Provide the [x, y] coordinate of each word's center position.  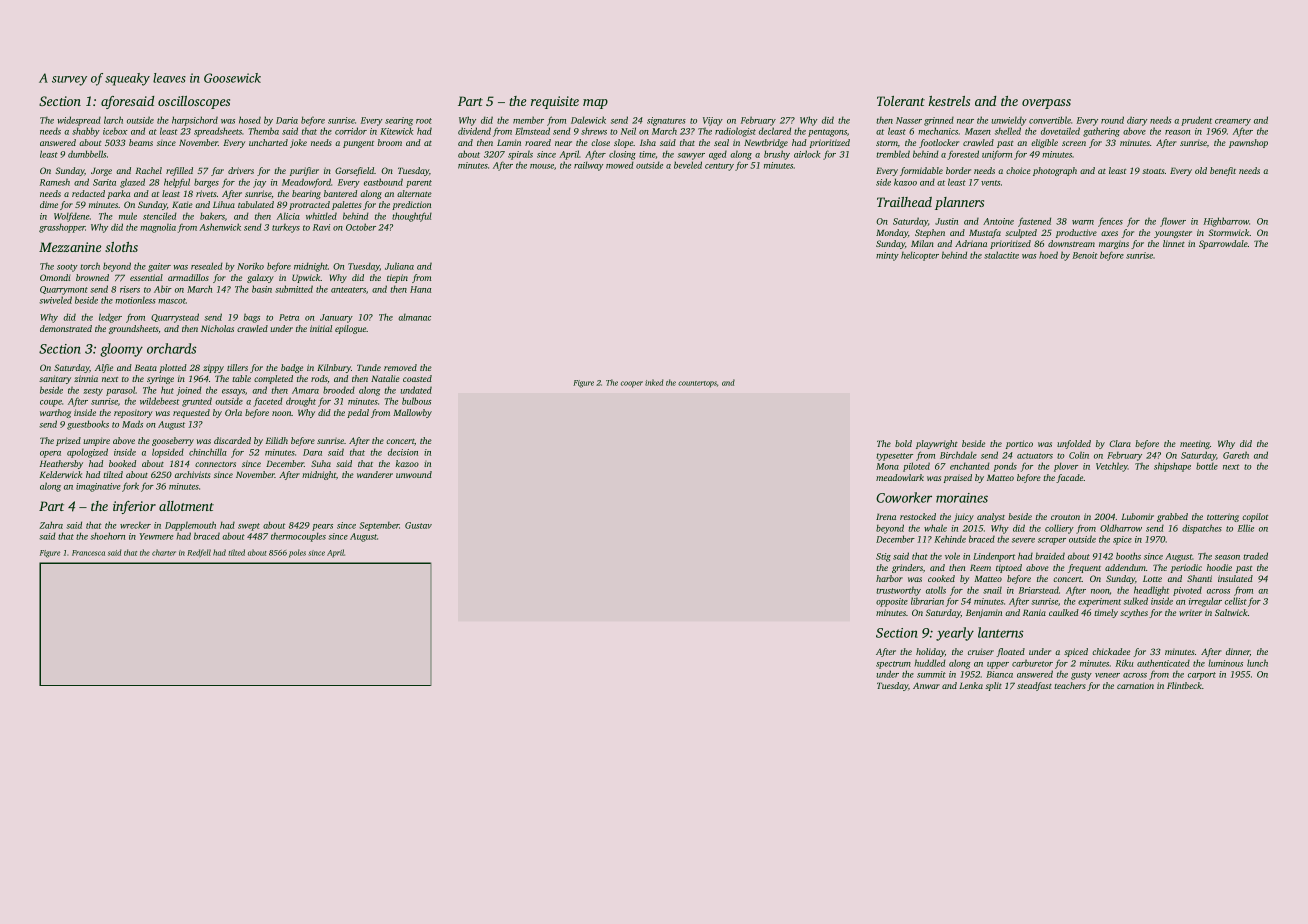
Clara [1120, 443]
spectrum [893, 665]
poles [297, 553]
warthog [55, 413]
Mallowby [412, 413]
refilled [179, 171]
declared [775, 131]
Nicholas [217, 328]
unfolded [1074, 444]
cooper [632, 384]
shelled [1008, 131]
